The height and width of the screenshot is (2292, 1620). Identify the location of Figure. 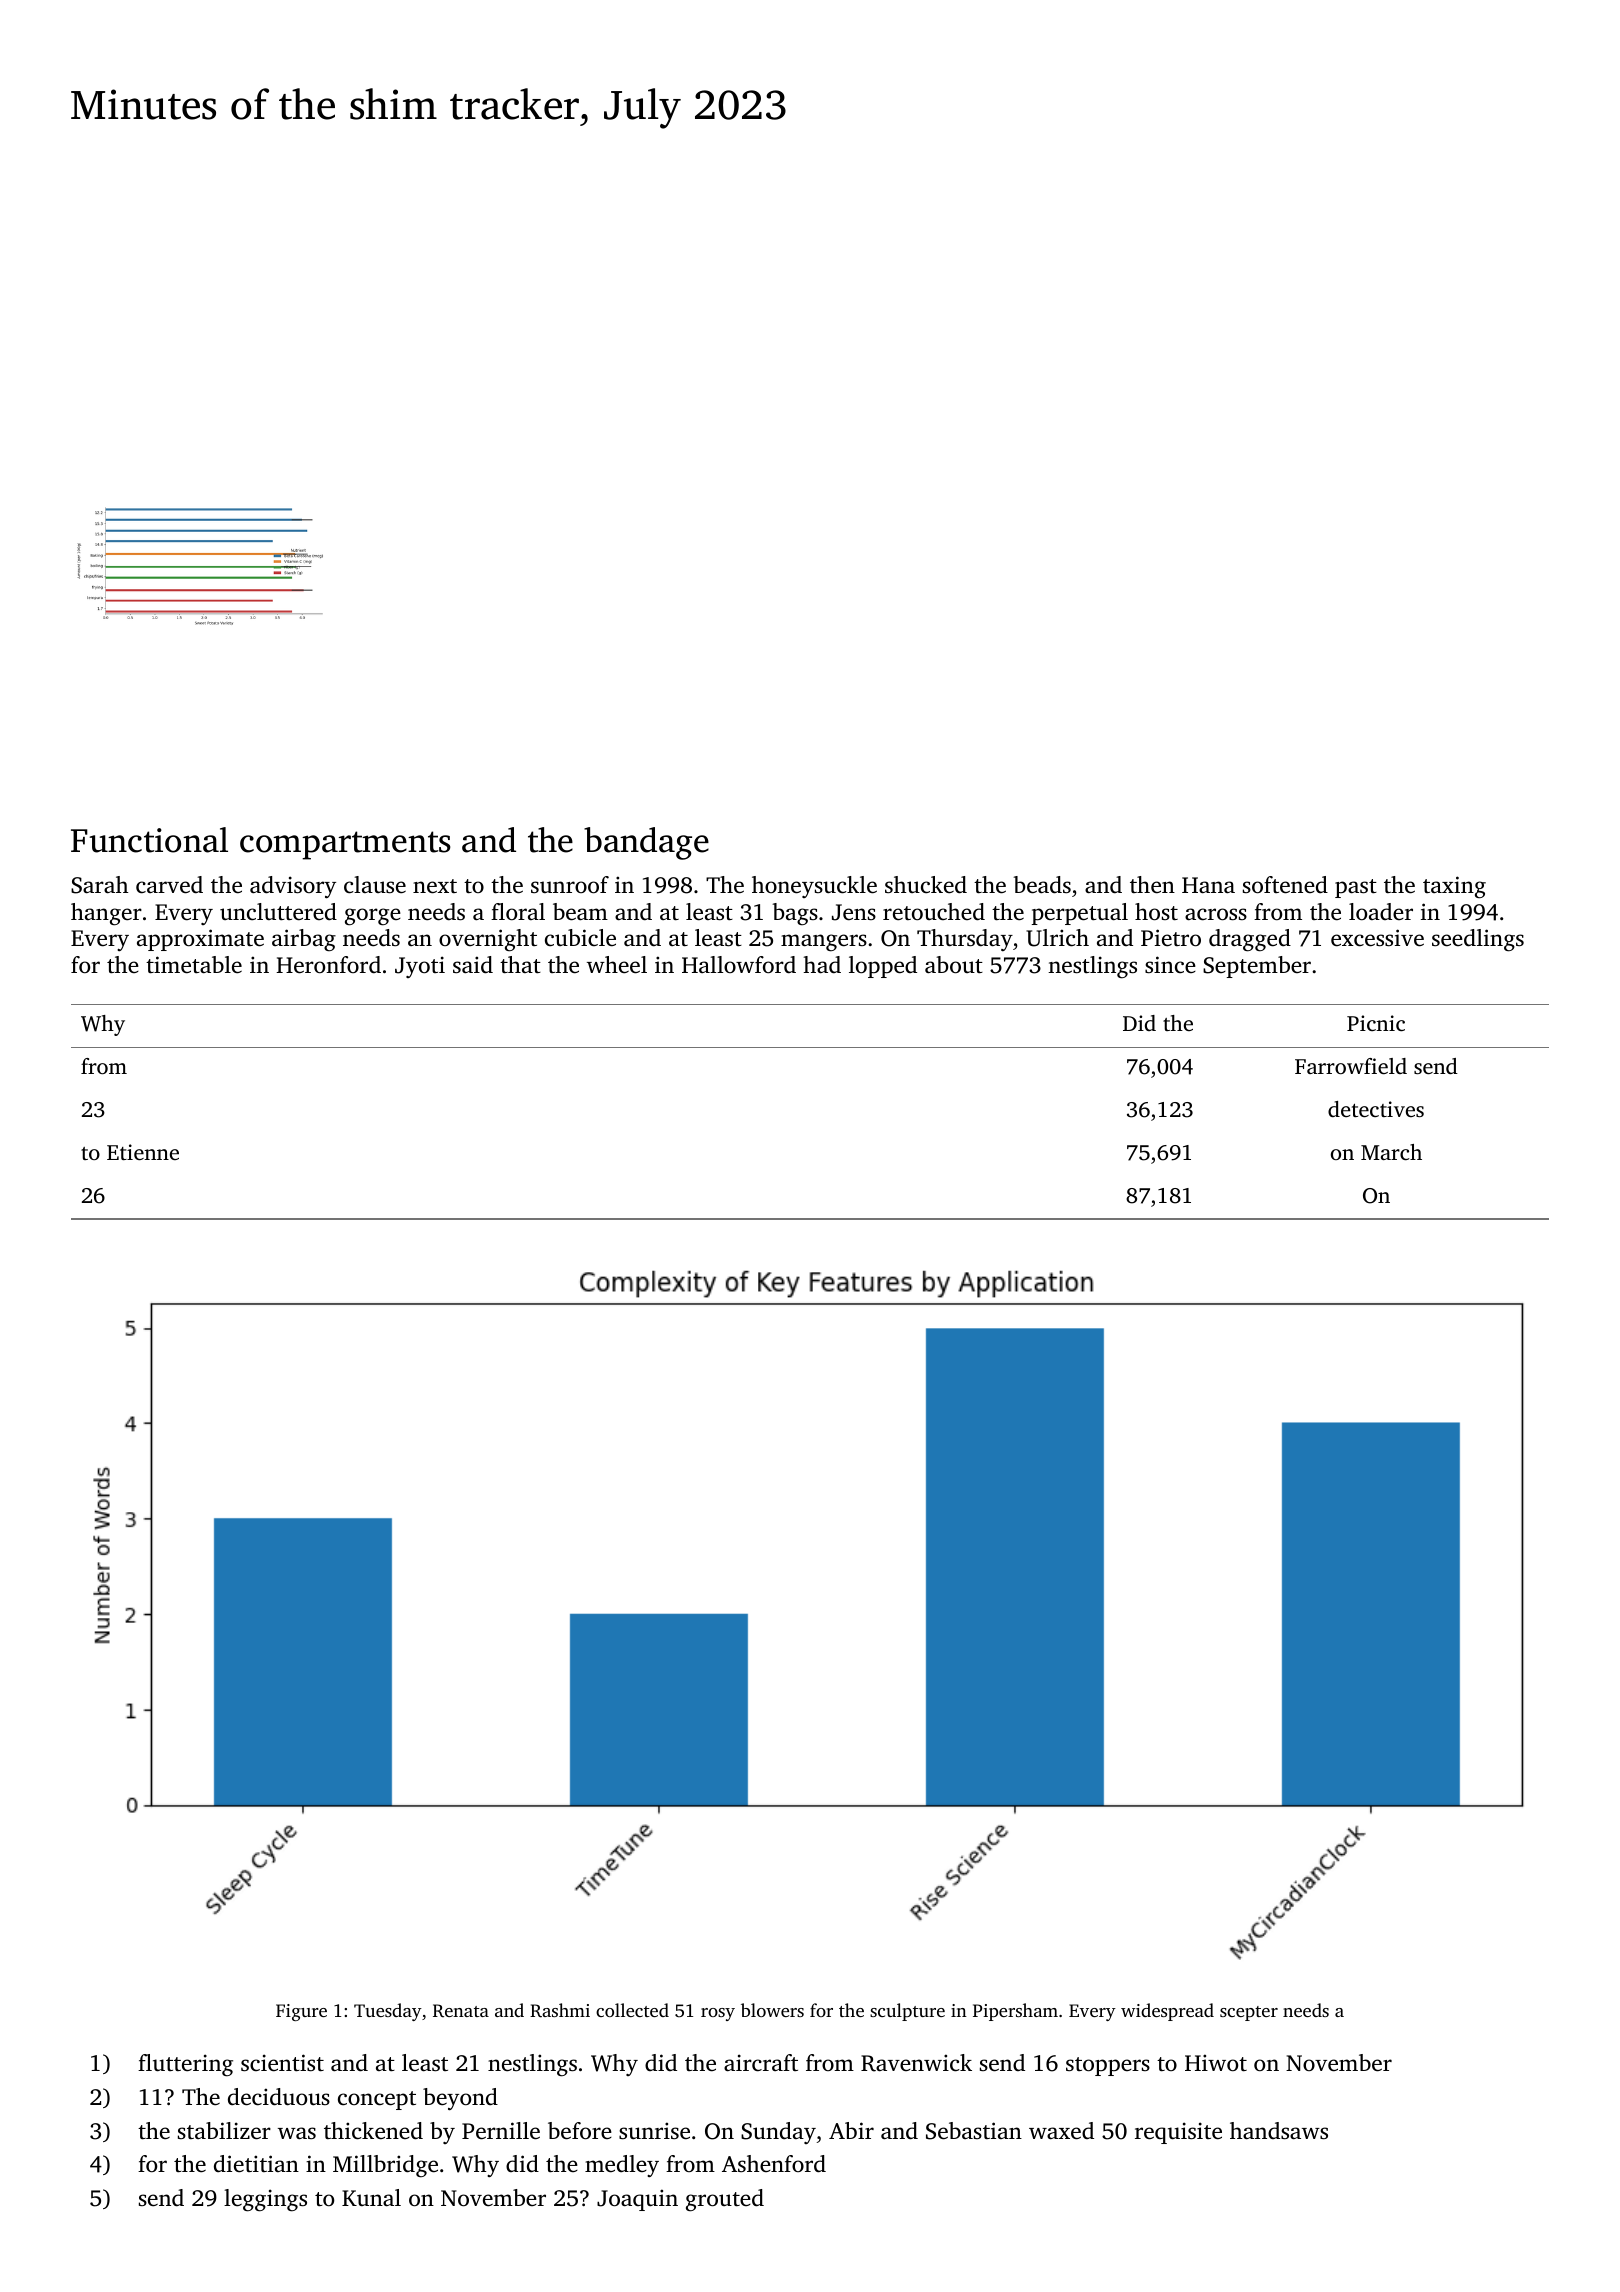
(301, 2012).
